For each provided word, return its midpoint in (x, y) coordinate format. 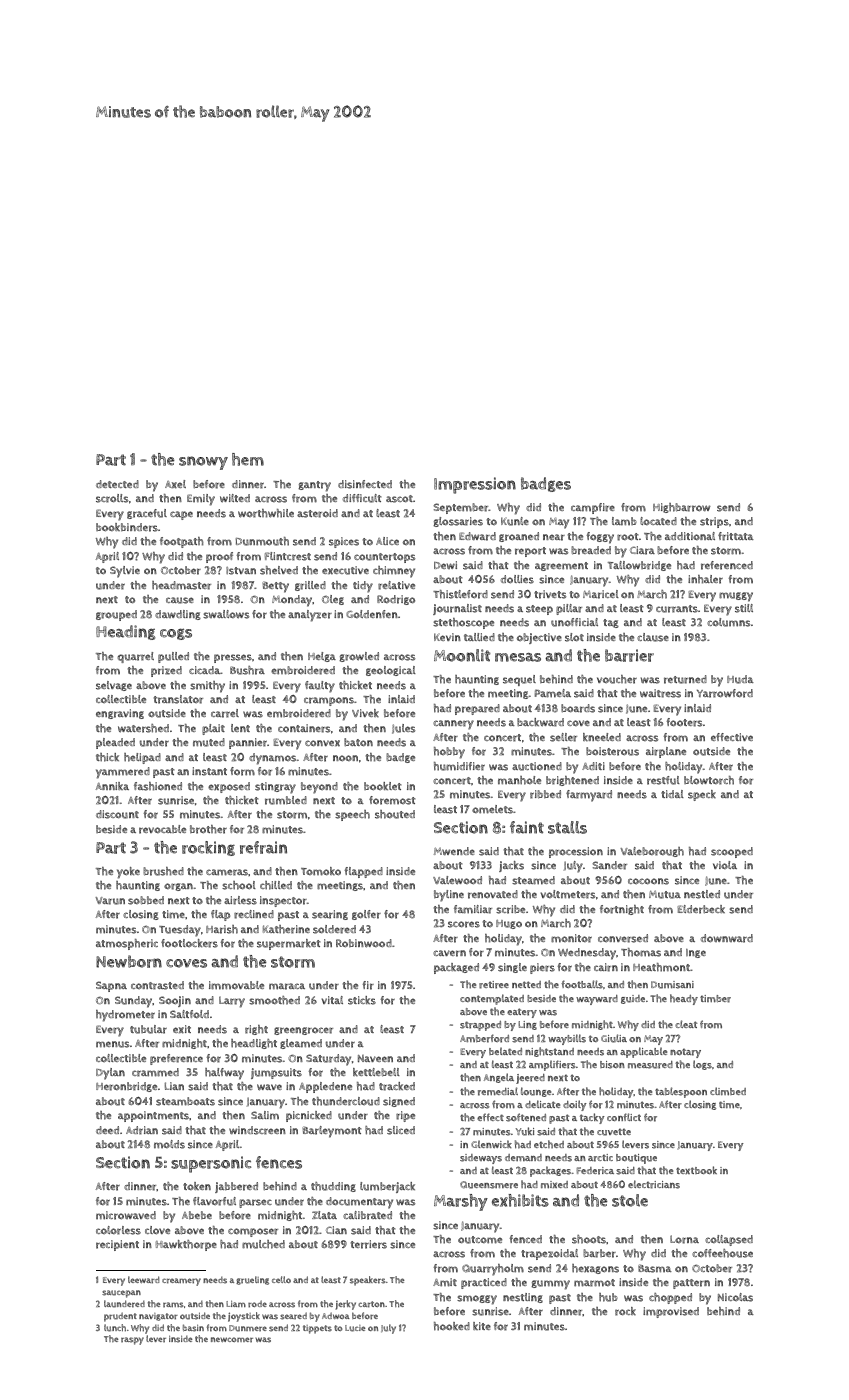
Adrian (142, 1130)
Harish (222, 929)
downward (727, 938)
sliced (401, 1130)
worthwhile (266, 513)
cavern (449, 953)
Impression (475, 485)
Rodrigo (396, 600)
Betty (275, 587)
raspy (132, 1341)
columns (728, 622)
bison (612, 1065)
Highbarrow (682, 508)
